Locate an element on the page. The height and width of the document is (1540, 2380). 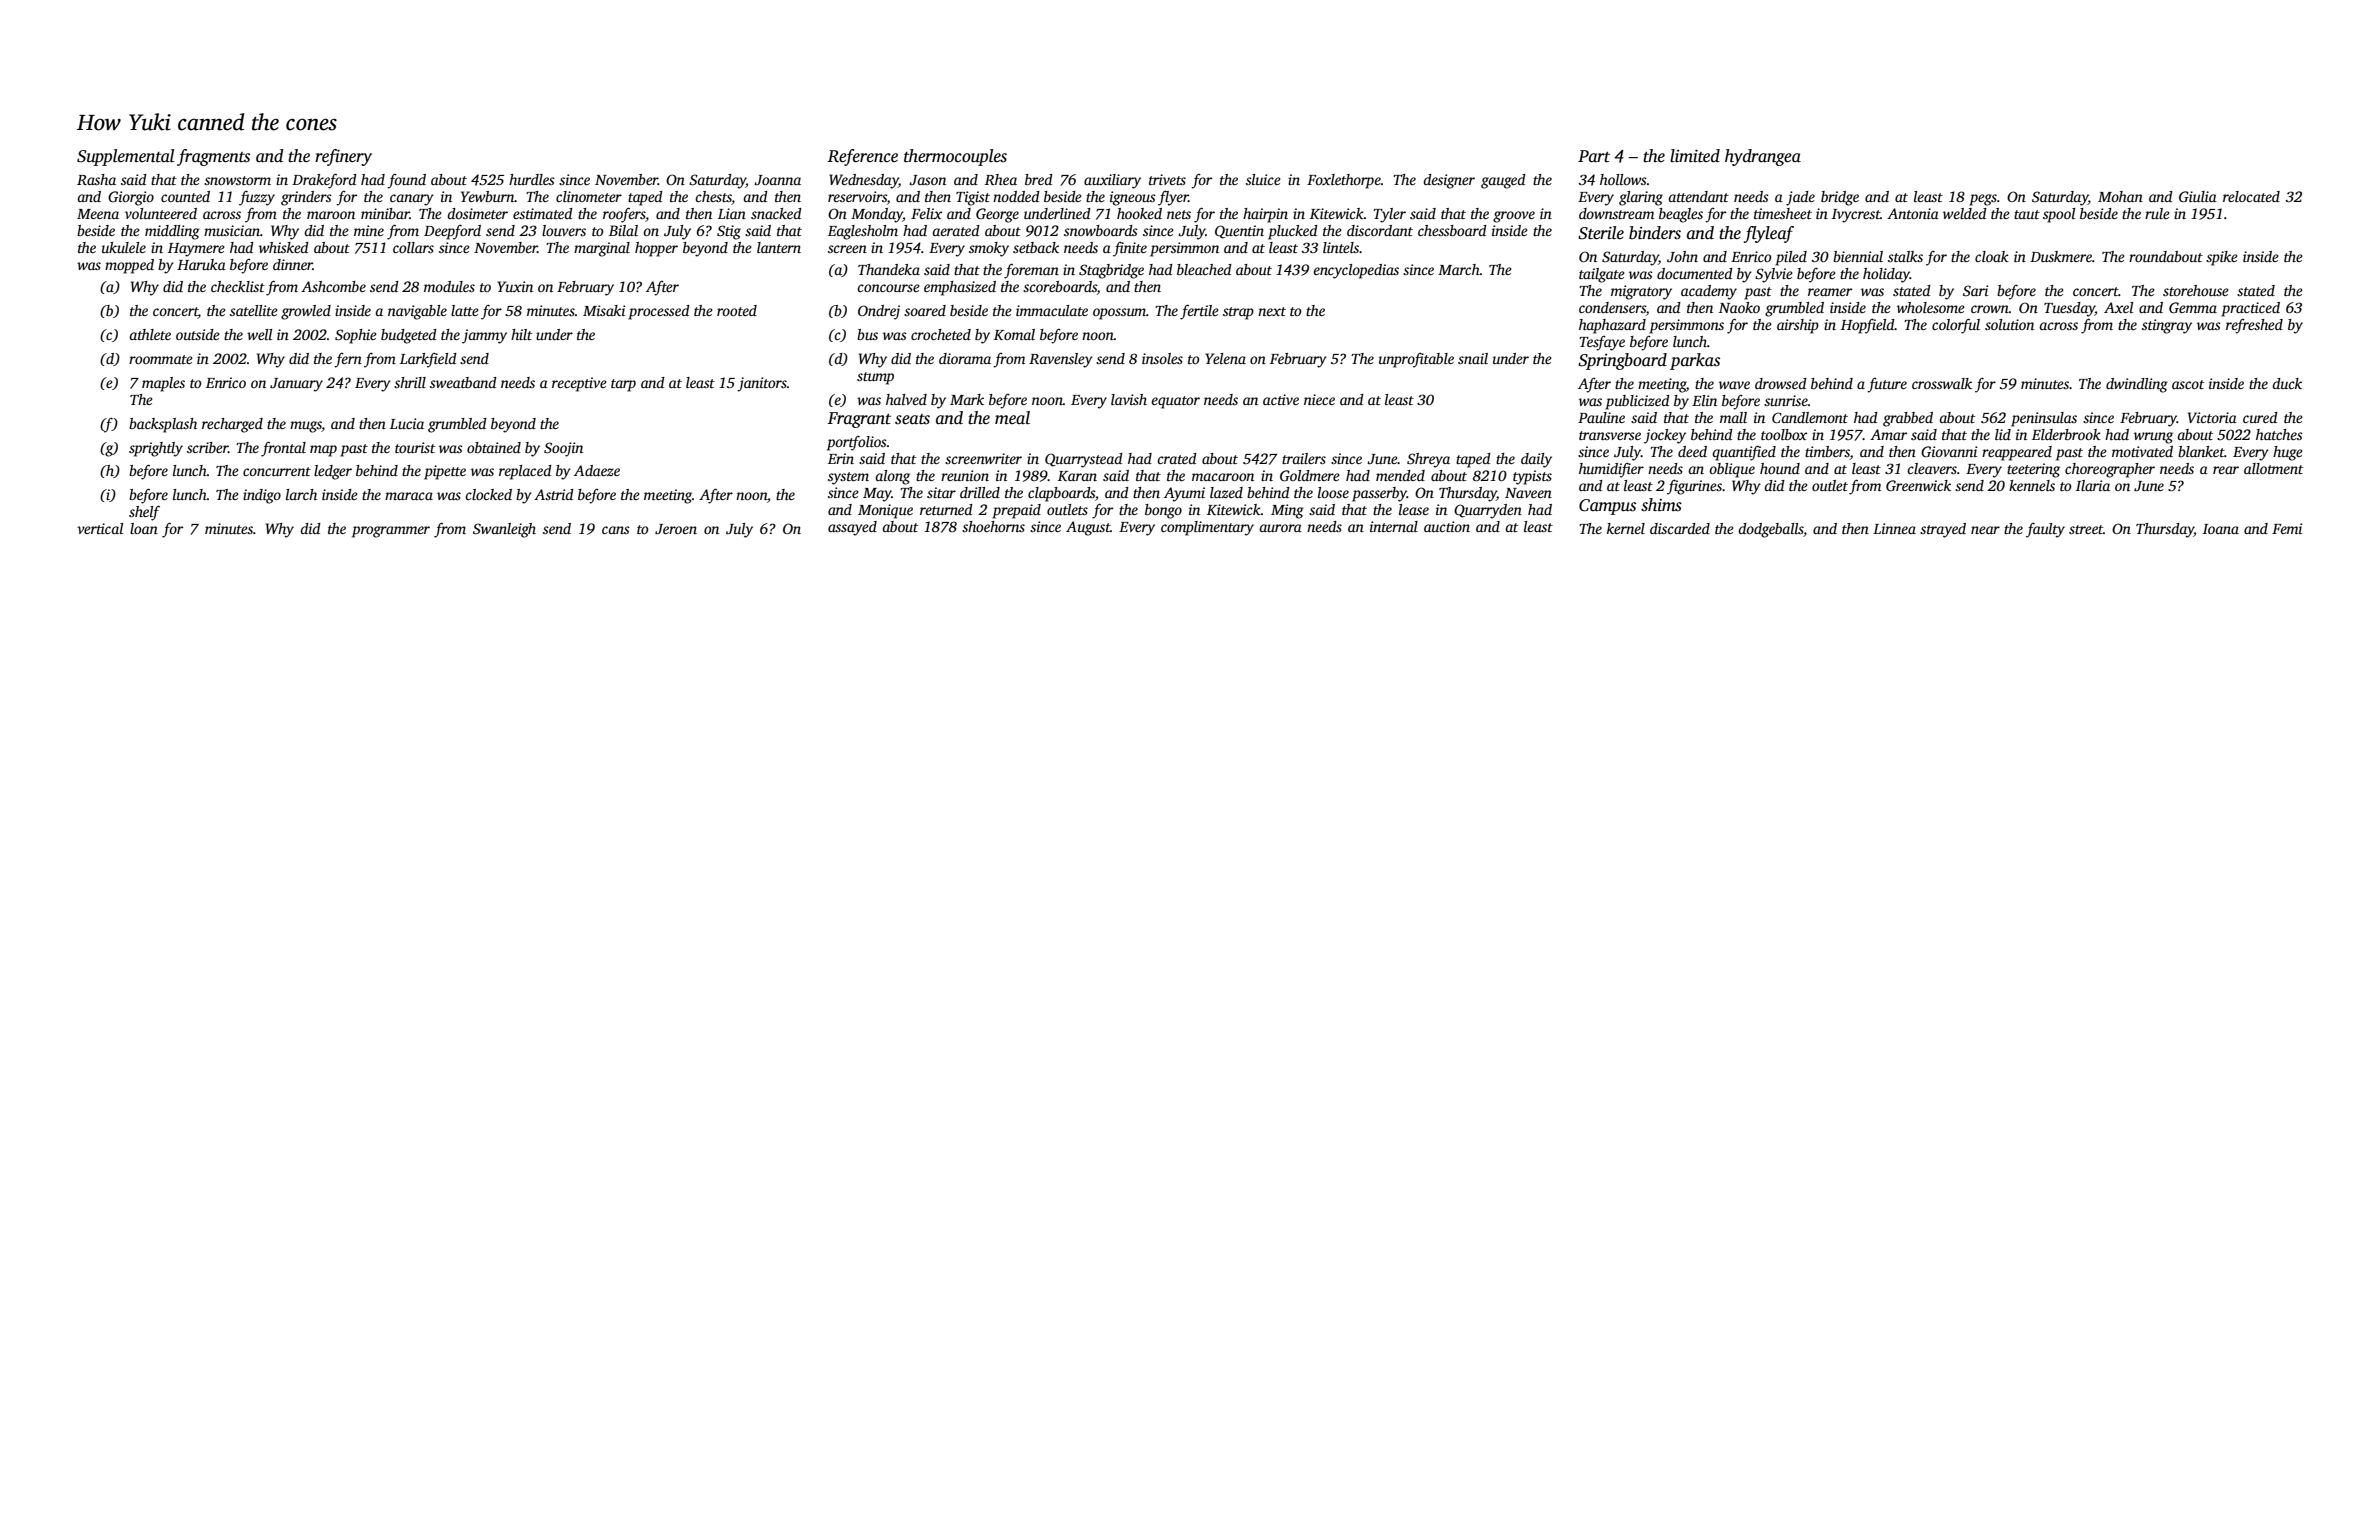
hydrangea is located at coordinates (1763, 157).
